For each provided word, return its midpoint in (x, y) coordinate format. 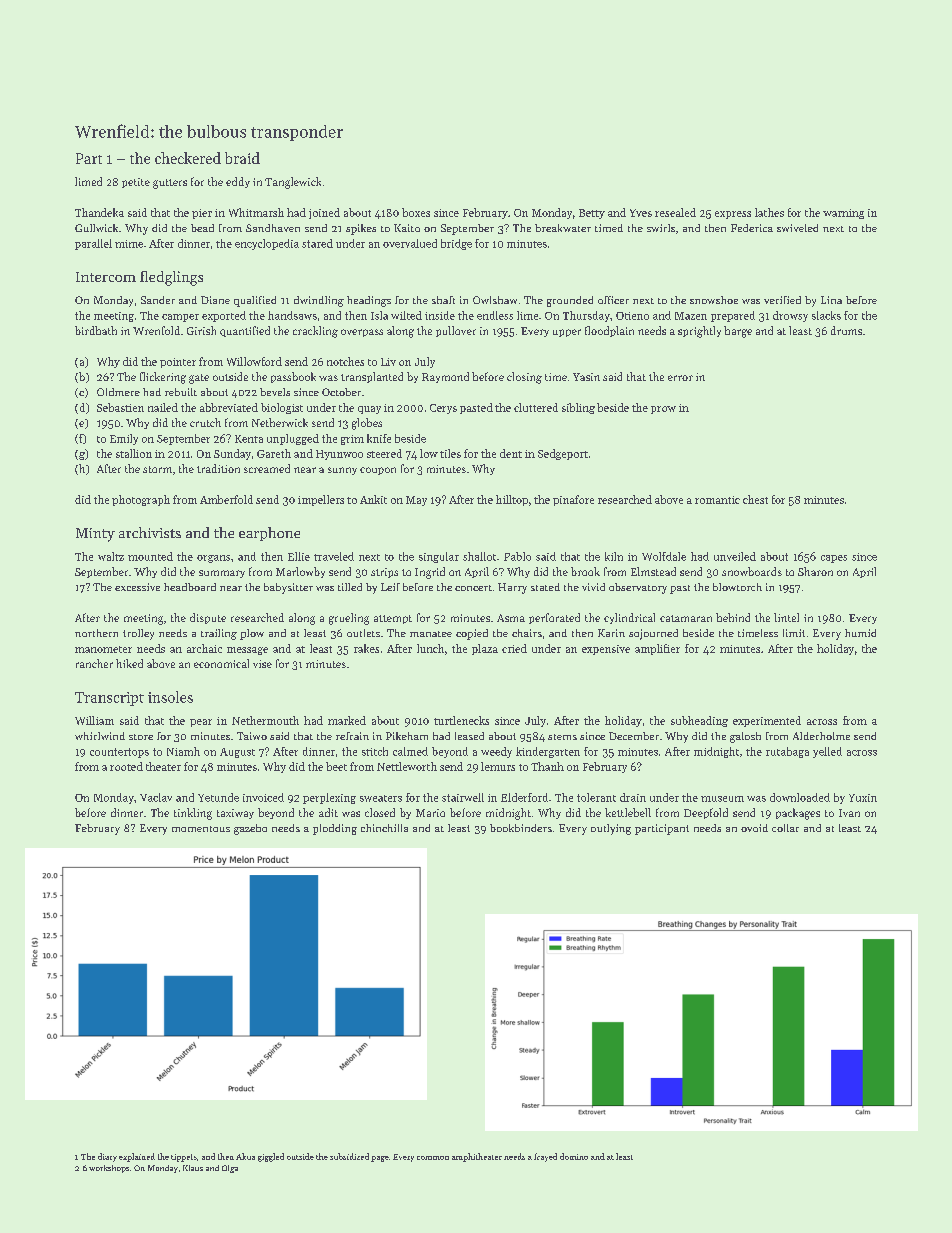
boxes (416, 212)
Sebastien (120, 407)
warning (843, 214)
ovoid (754, 828)
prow (663, 410)
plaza (485, 649)
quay (369, 410)
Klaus (193, 1168)
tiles (450, 453)
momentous (201, 829)
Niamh (183, 751)
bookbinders (521, 828)
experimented (767, 721)
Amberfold (226, 499)
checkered (188, 158)
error (680, 378)
